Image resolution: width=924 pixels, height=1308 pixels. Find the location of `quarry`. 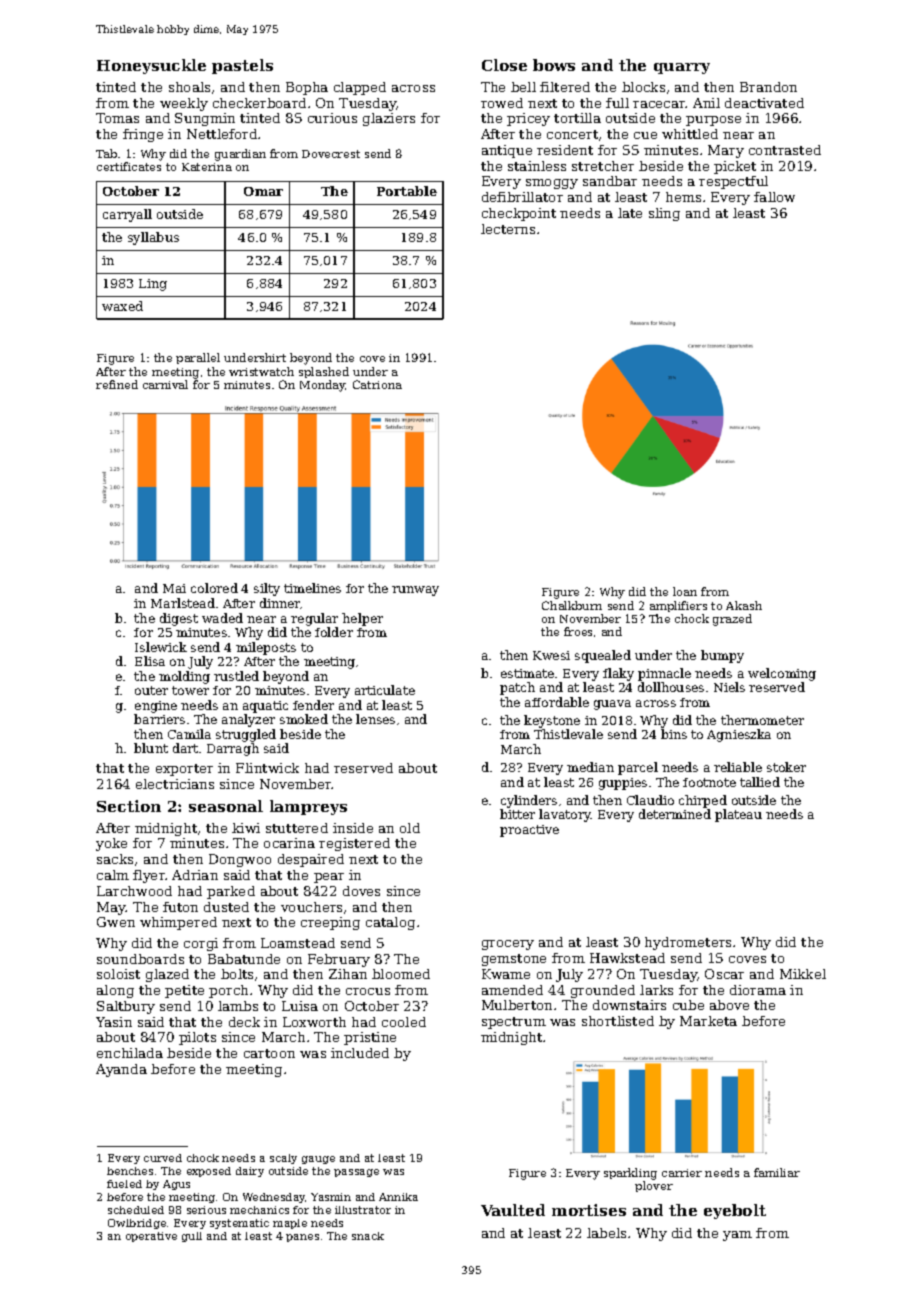

quarry is located at coordinates (682, 68).
